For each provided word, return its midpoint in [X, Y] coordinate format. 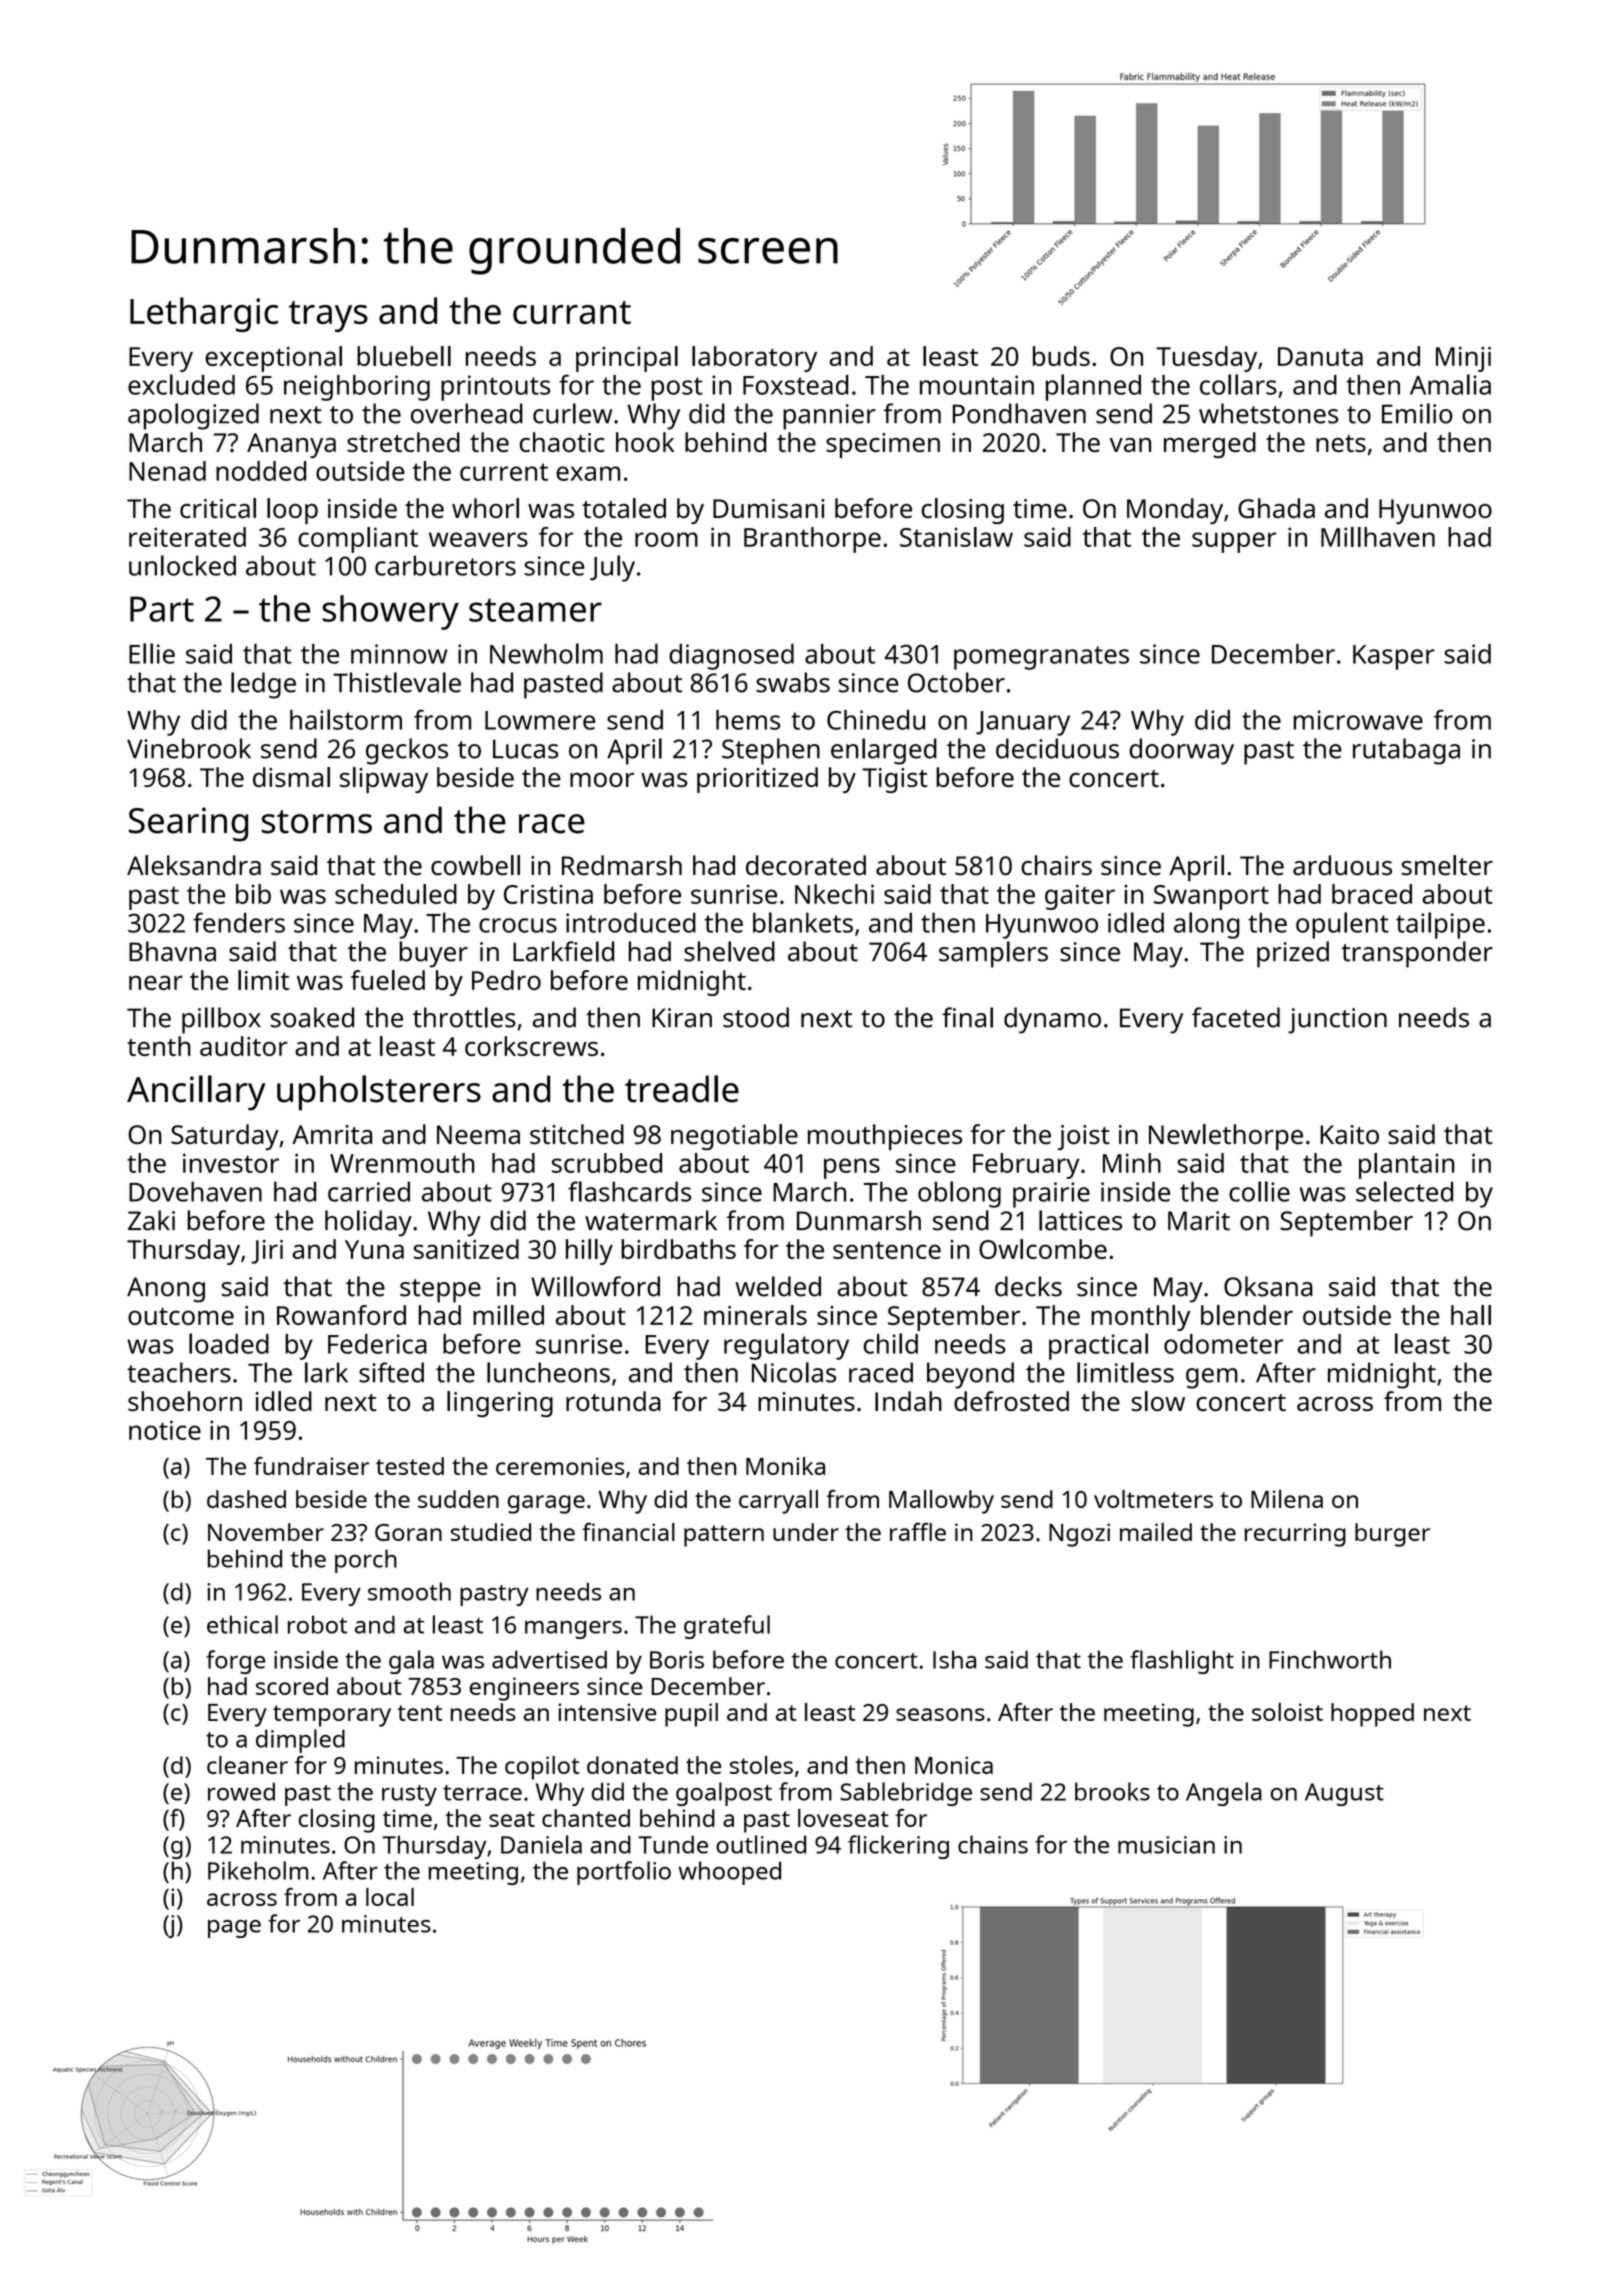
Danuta [1320, 356]
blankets [803, 922]
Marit [1199, 1221]
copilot [542, 1768]
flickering [898, 1847]
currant [572, 312]
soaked [312, 1017]
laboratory [754, 359]
